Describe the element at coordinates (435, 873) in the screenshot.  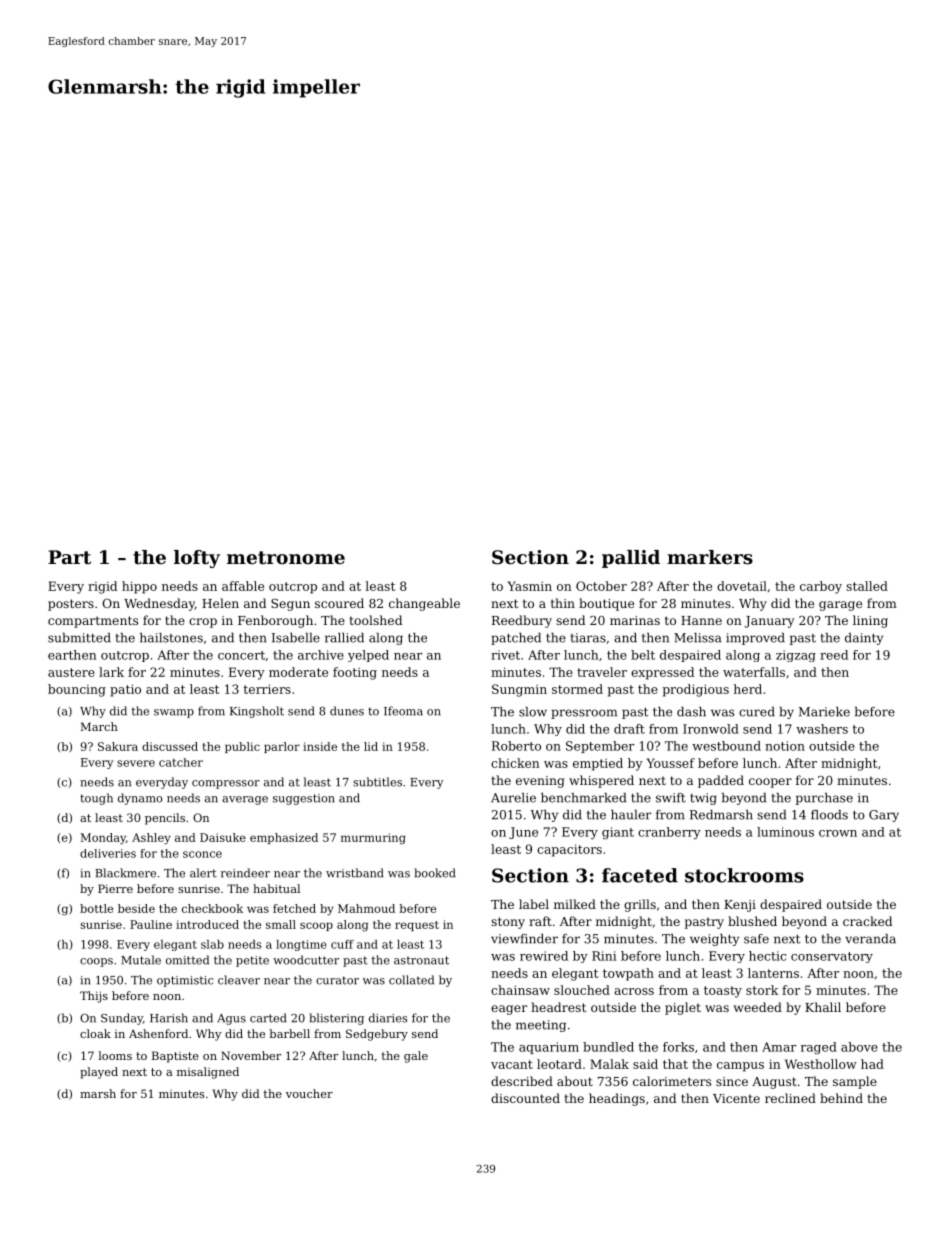
I see `booked` at that location.
